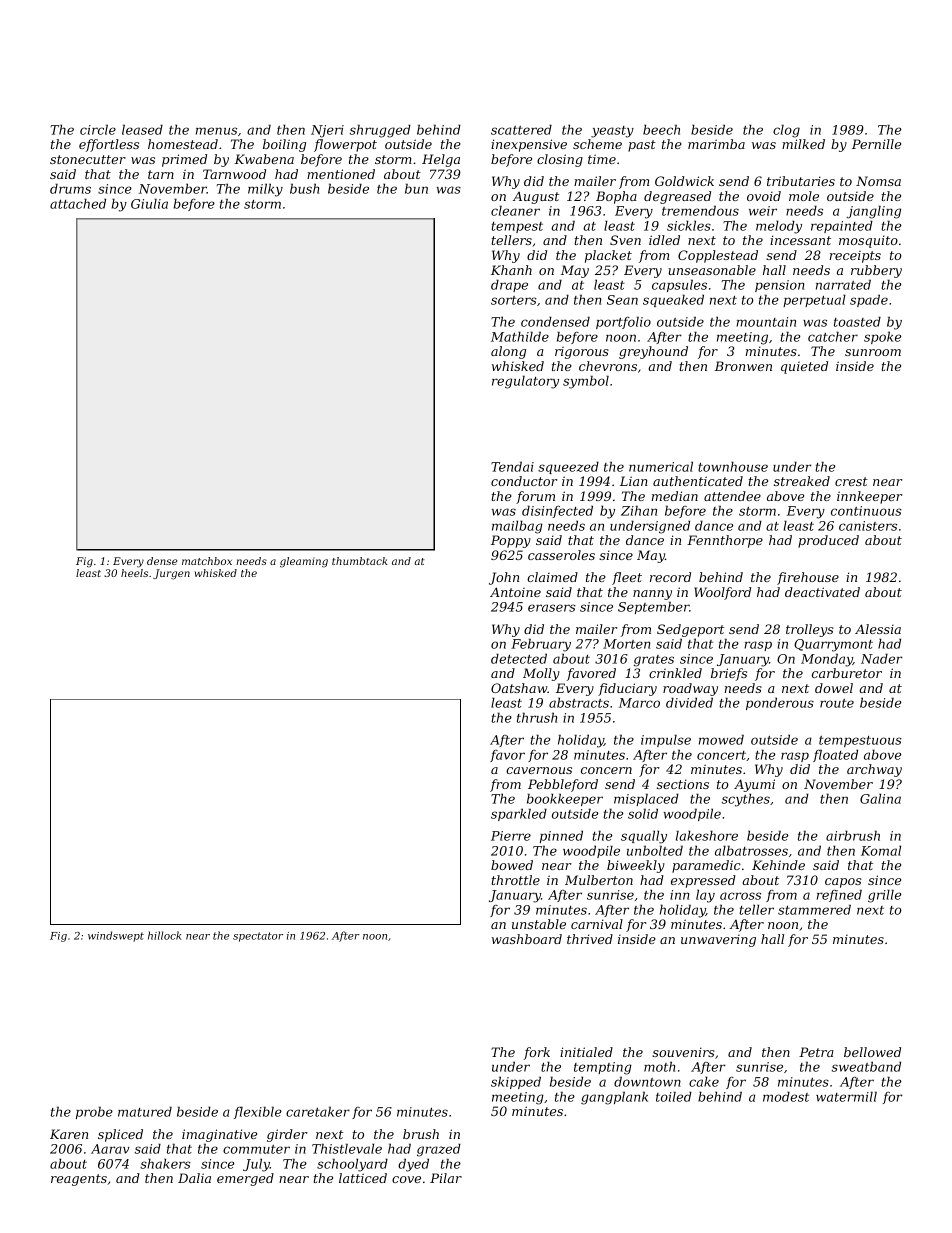 This screenshot has height=1233, width=952. What do you see at coordinates (512, 466) in the screenshot?
I see `Tendai` at bounding box center [512, 466].
